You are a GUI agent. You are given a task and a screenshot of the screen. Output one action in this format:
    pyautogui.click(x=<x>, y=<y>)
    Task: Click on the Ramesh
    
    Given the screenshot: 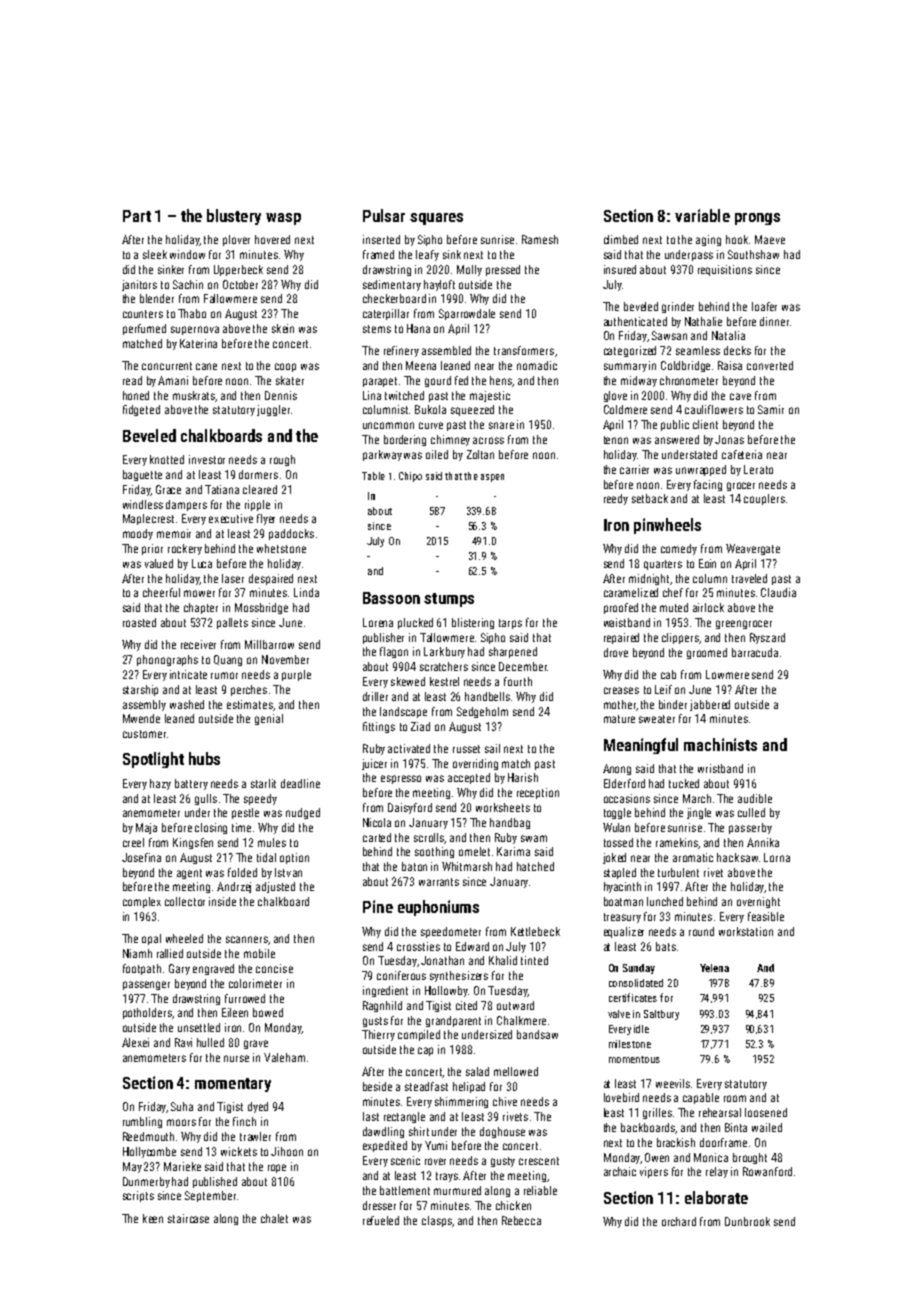 What is the action you would take?
    pyautogui.click(x=540, y=239)
